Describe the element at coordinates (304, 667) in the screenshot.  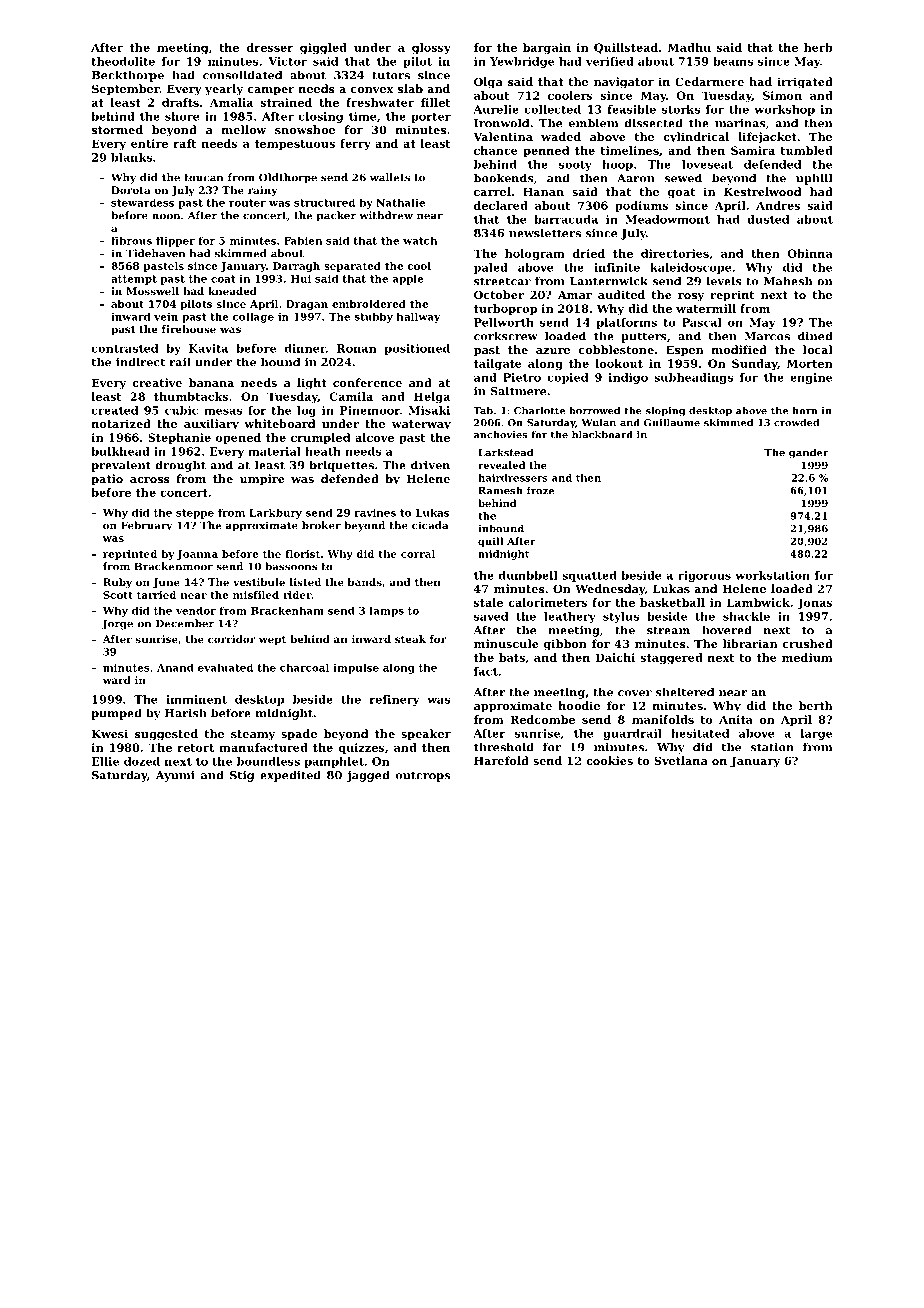
I see `charcoal` at that location.
